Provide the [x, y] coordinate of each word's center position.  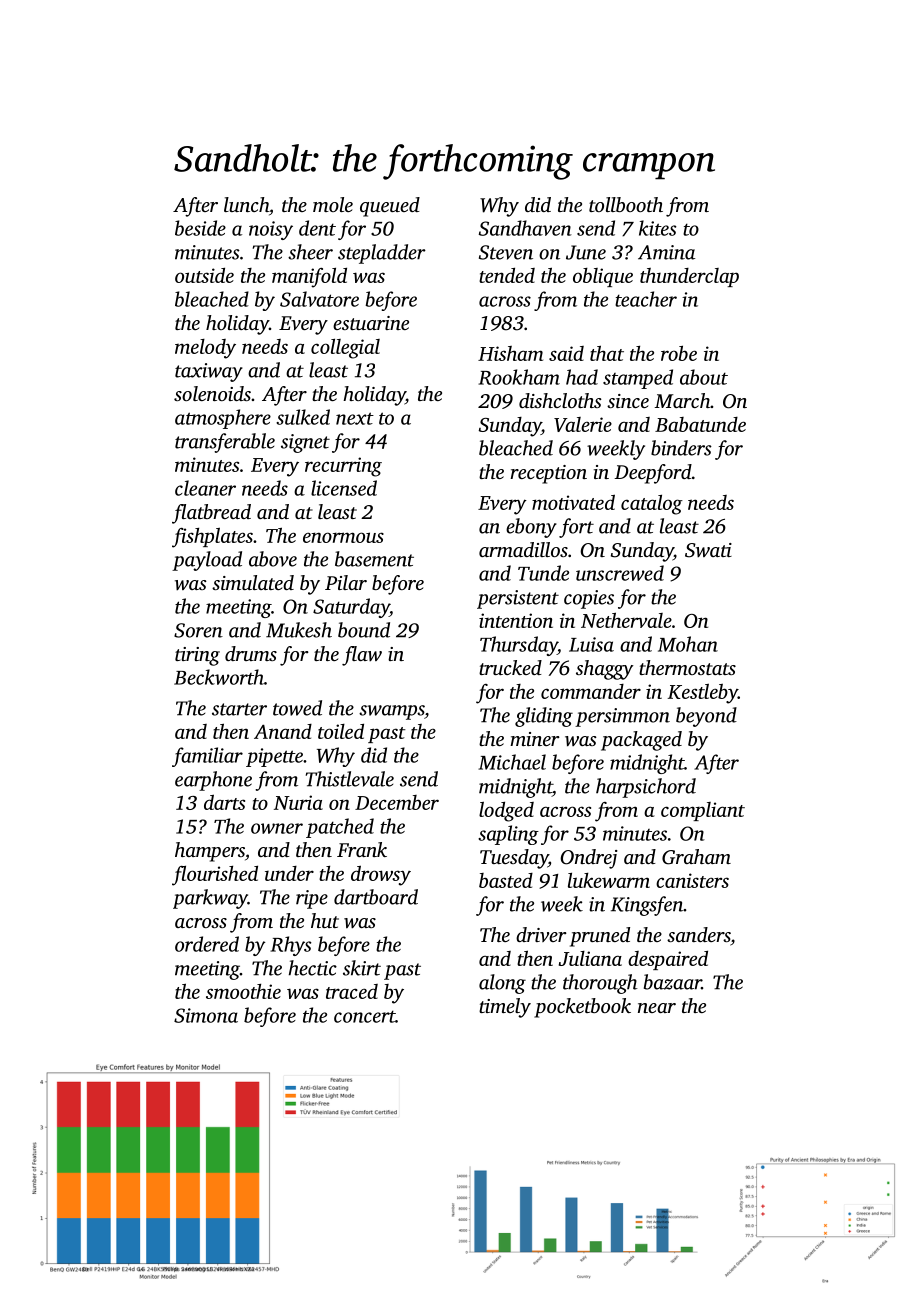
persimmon [622, 717]
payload [207, 561]
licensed [344, 488]
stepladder [382, 254]
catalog [652, 505]
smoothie [243, 991]
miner [535, 739]
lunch [246, 204]
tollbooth [626, 204]
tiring [197, 656]
